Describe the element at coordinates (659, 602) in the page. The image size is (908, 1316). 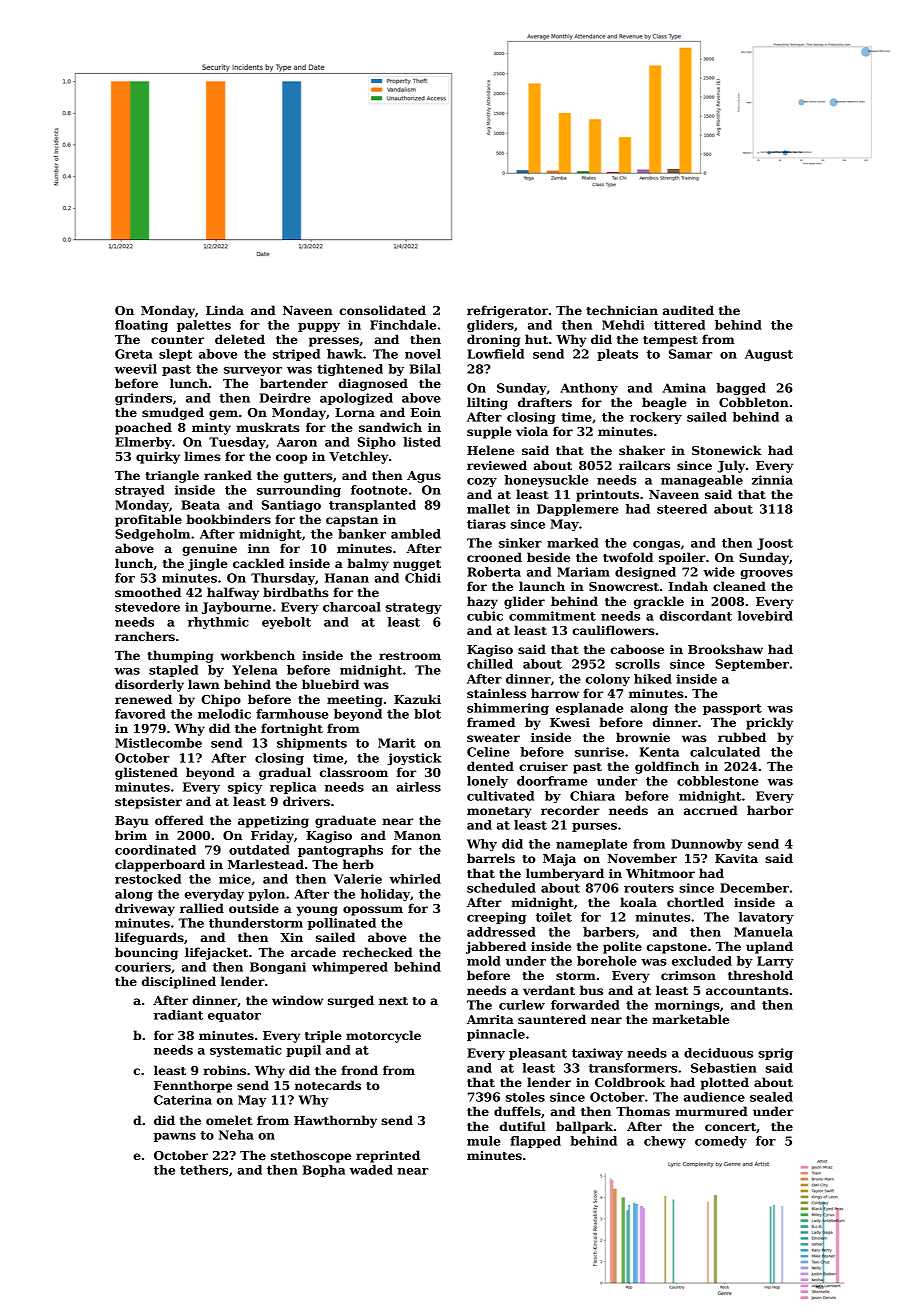
I see `grackle` at that location.
